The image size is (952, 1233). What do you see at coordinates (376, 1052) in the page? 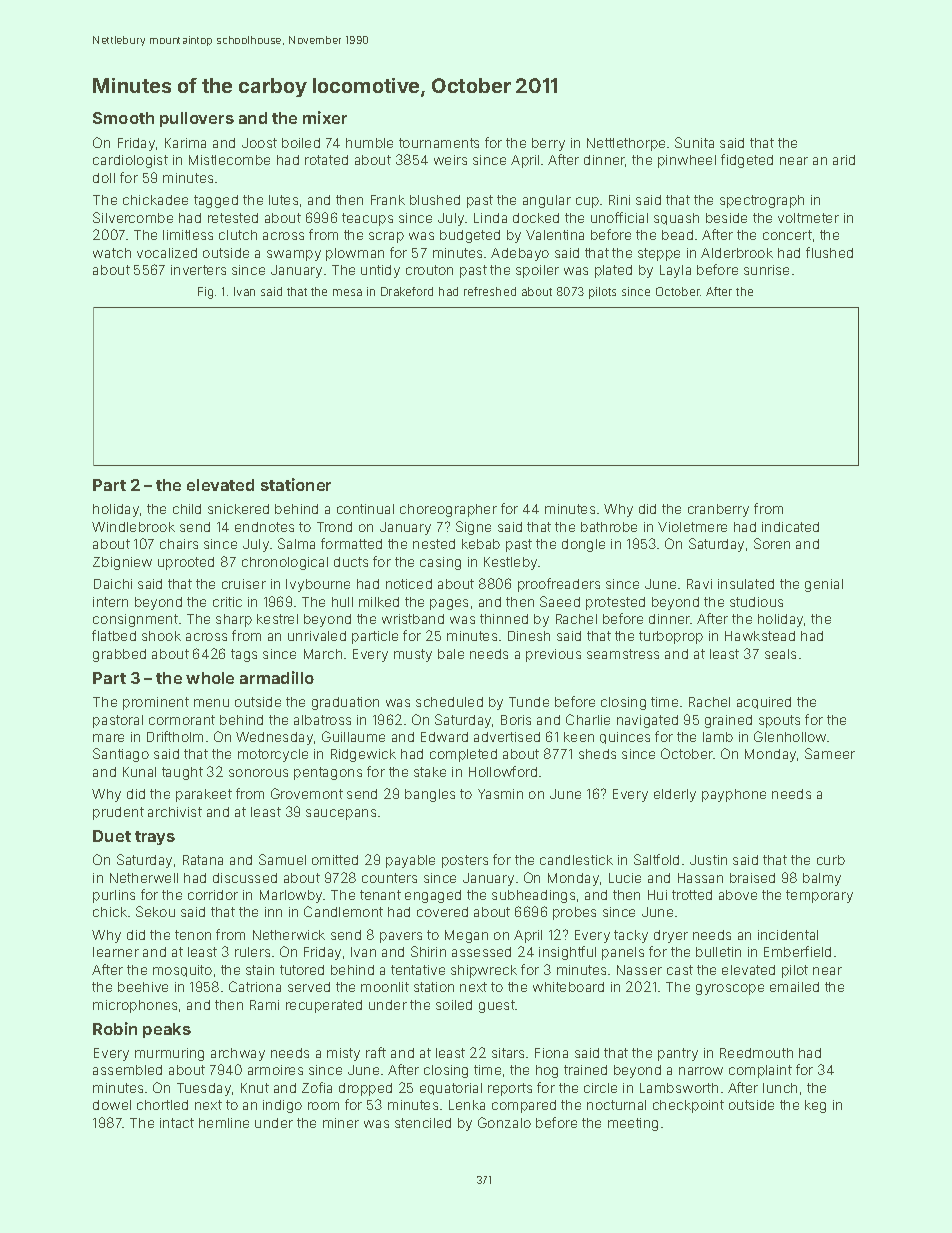
I see `raft` at bounding box center [376, 1052].
